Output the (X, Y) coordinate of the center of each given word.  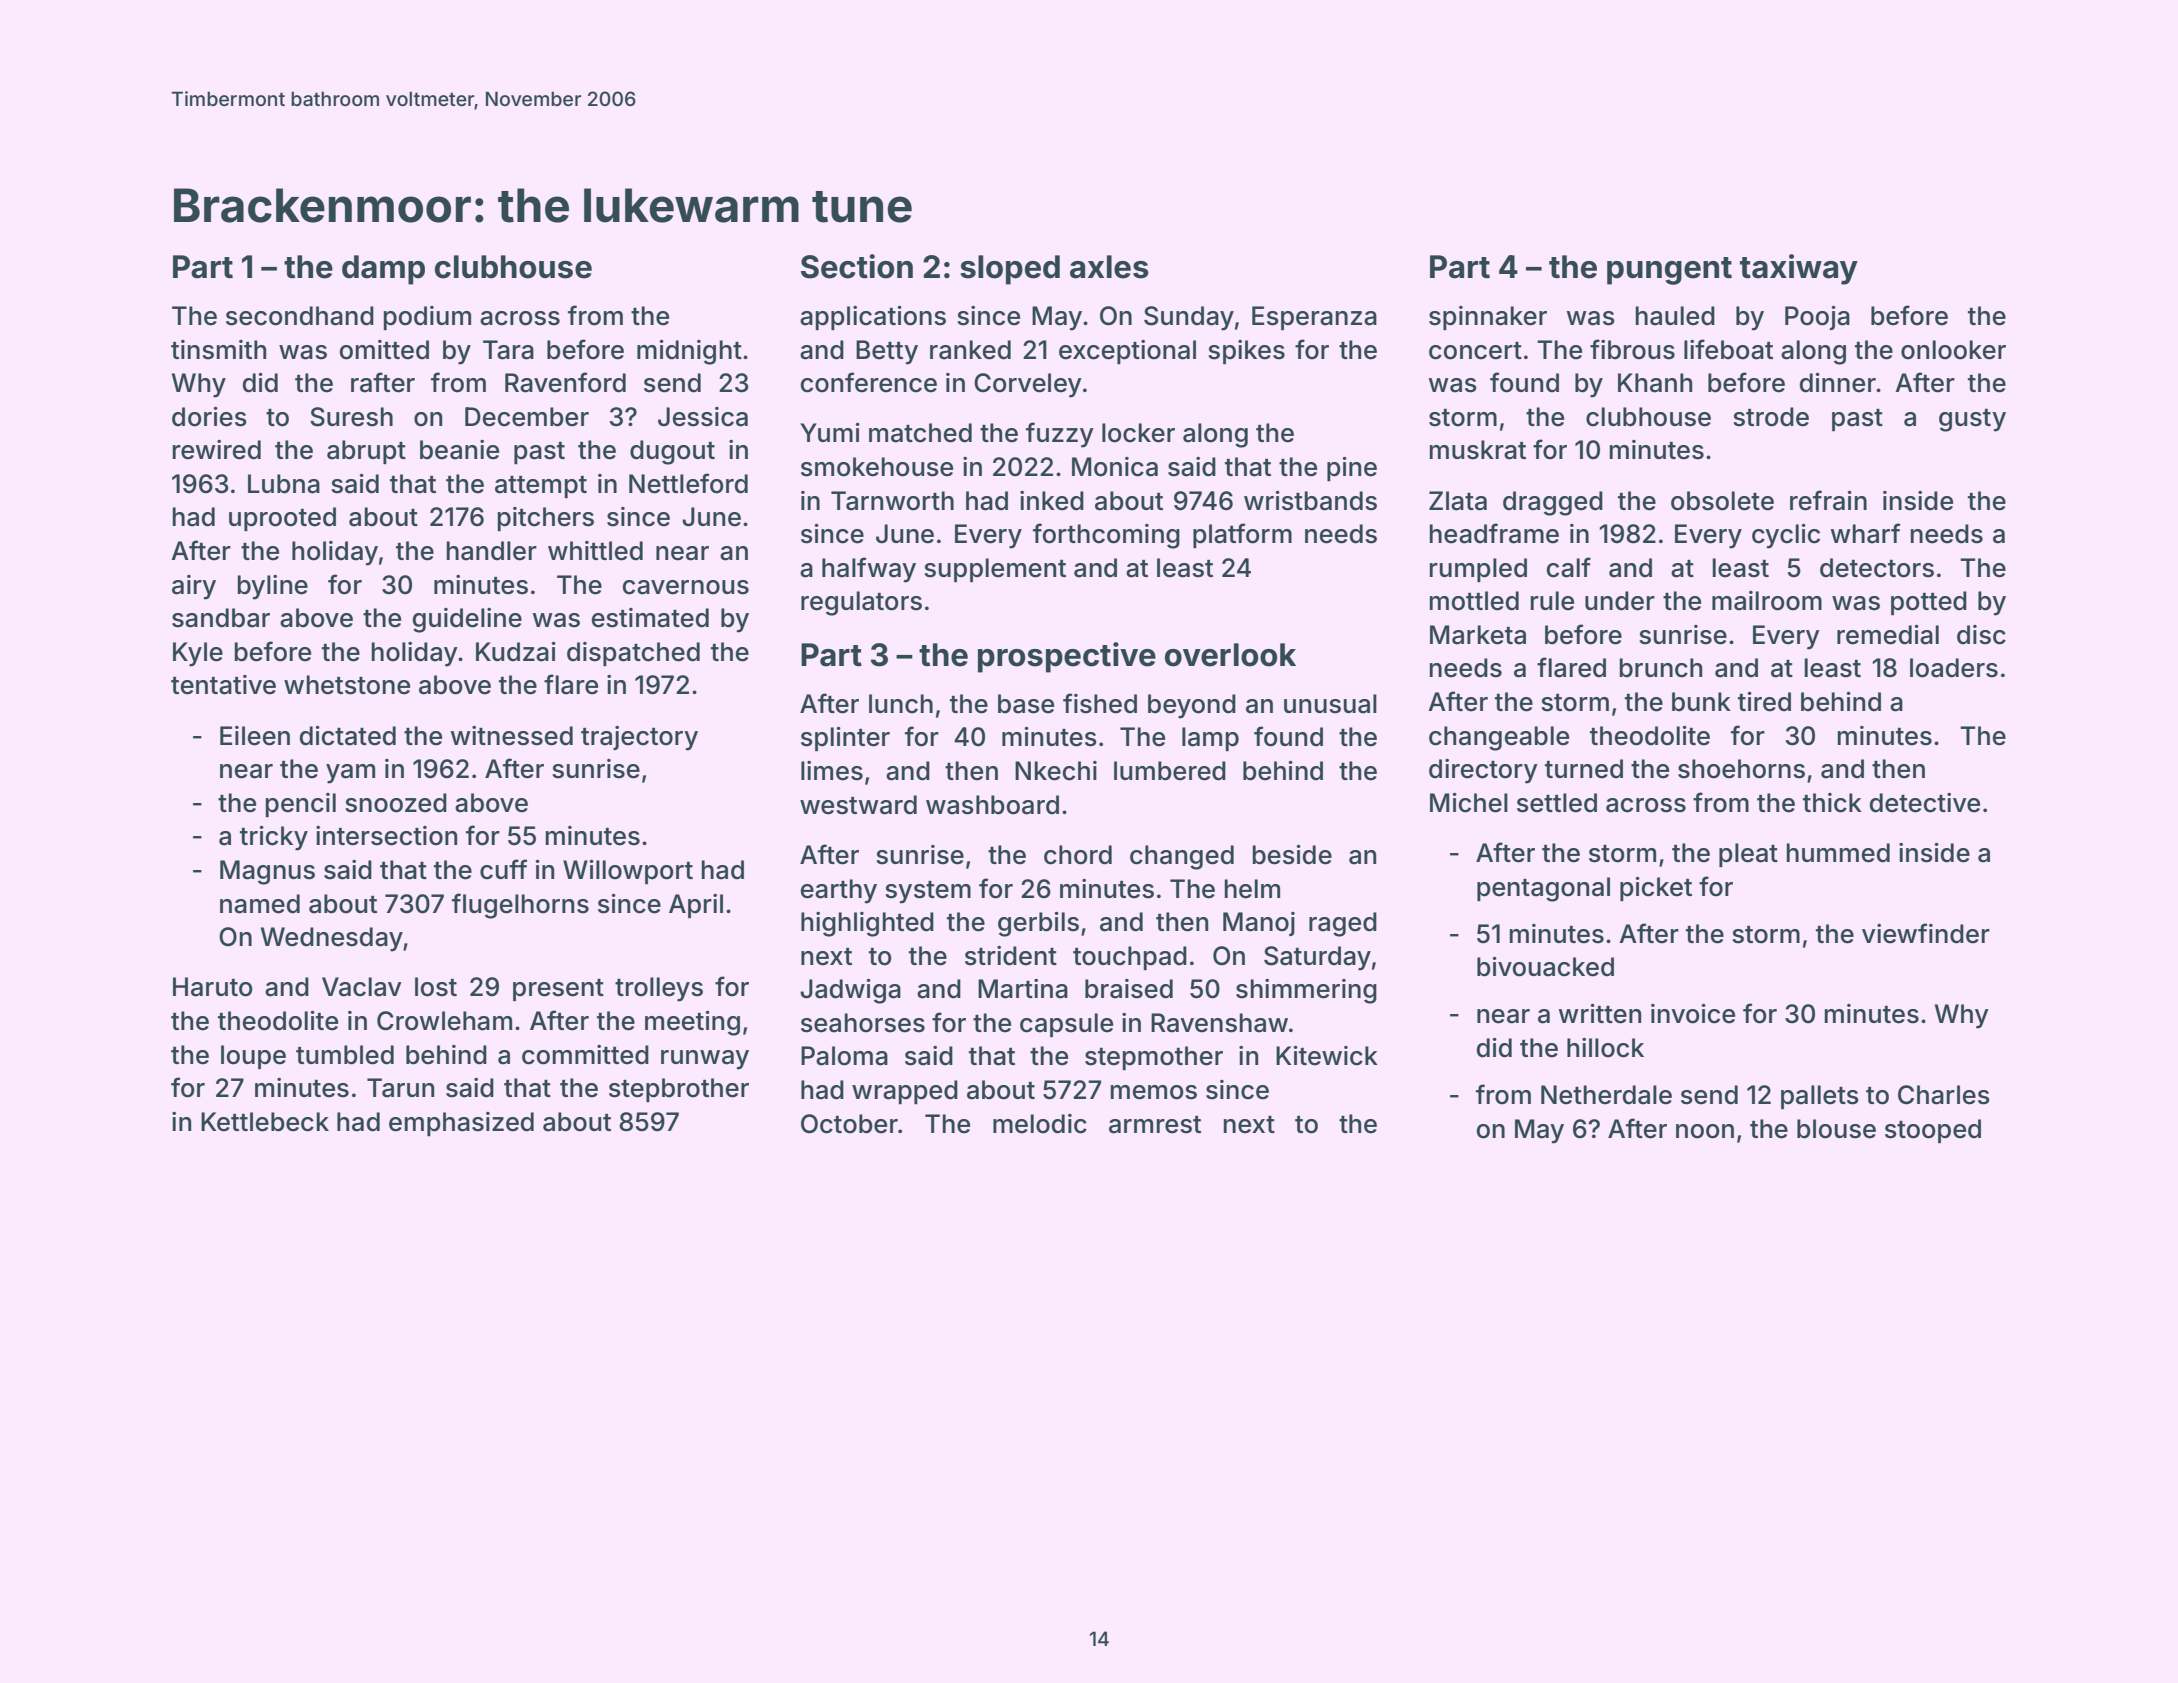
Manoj (1259, 924)
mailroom (1767, 601)
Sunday (1189, 318)
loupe (253, 1057)
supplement (995, 570)
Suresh (351, 417)
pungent (1669, 271)
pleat (1748, 855)
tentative (223, 685)
